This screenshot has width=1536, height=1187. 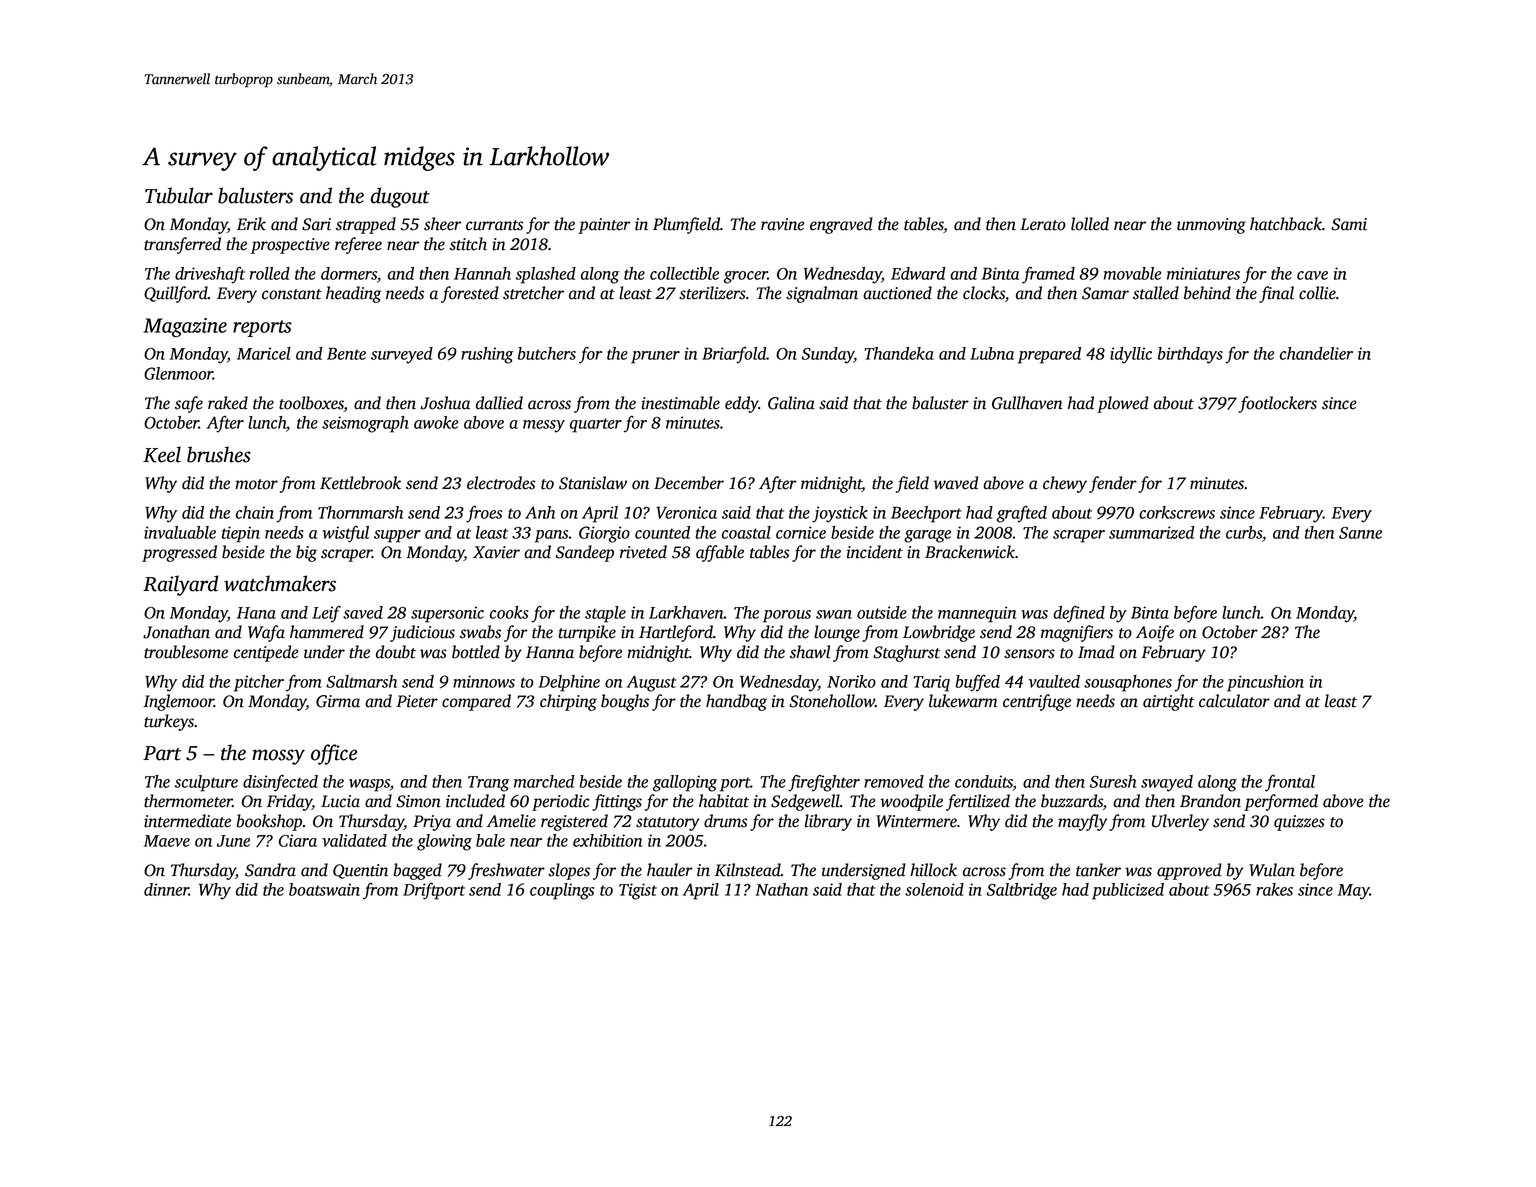 What do you see at coordinates (179, 195) in the screenshot?
I see `Tubular` at bounding box center [179, 195].
